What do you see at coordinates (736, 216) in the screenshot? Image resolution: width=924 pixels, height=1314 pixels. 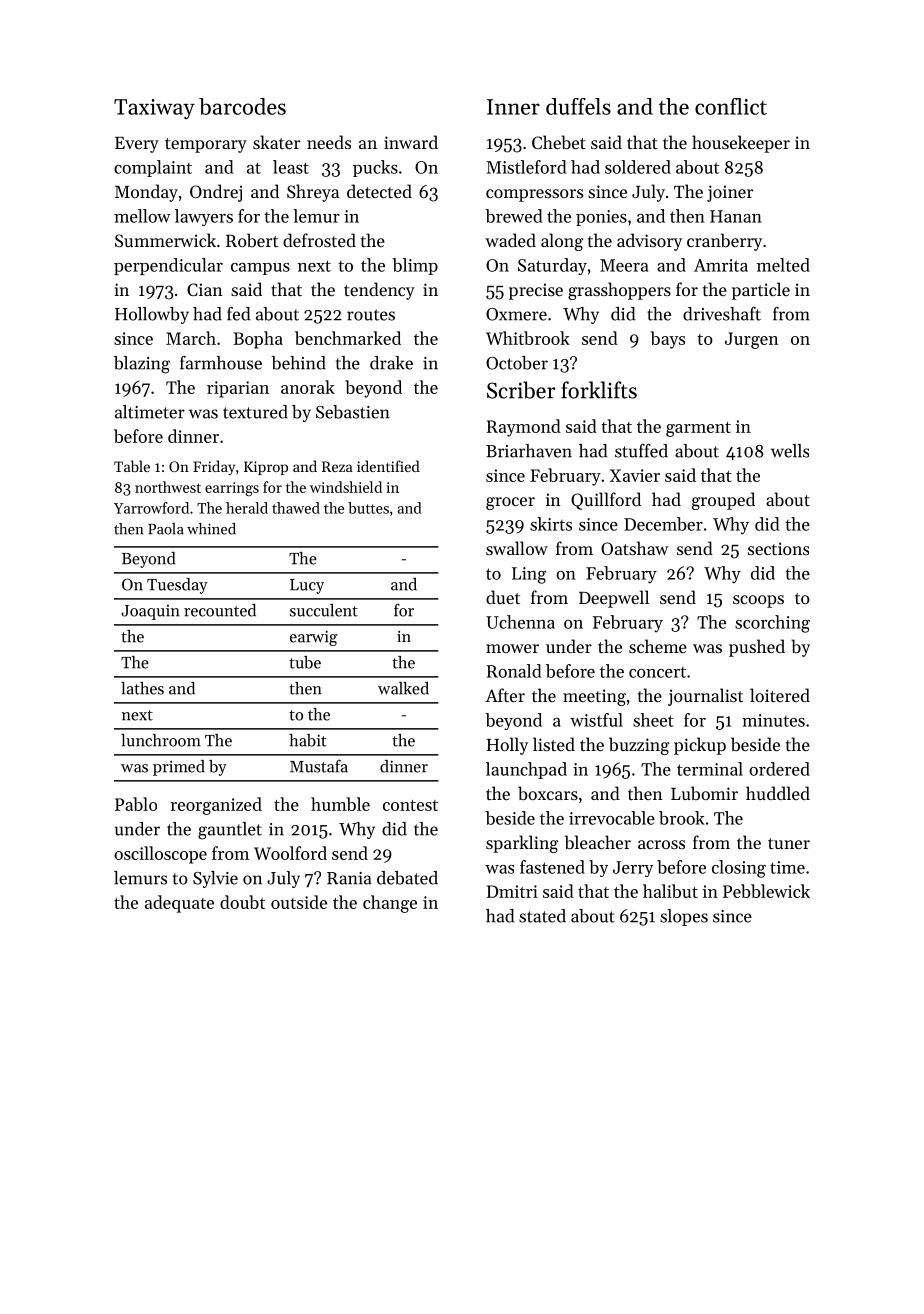 I see `Hanan` at bounding box center [736, 216].
